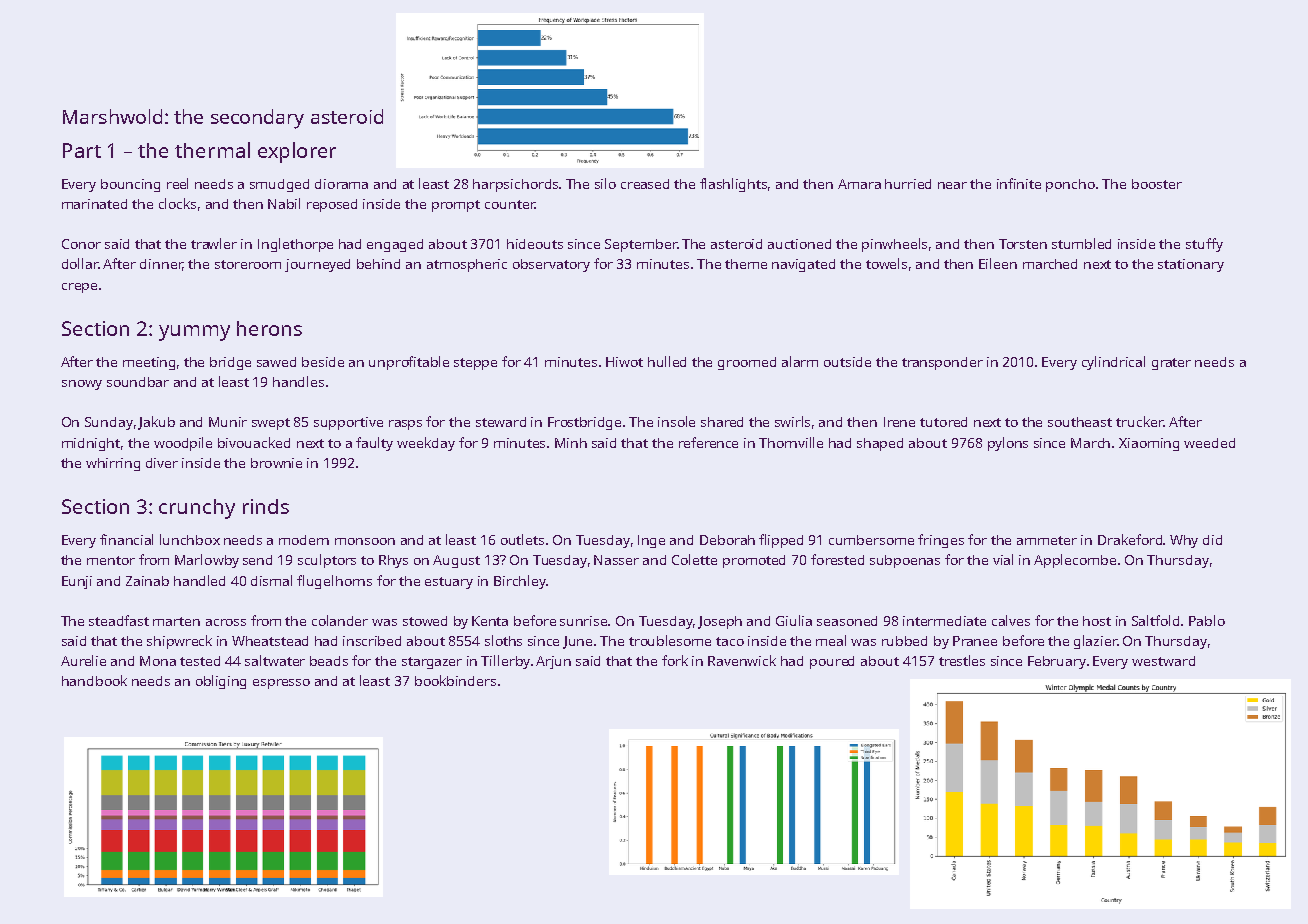 The image size is (1308, 924). What do you see at coordinates (859, 184) in the screenshot?
I see `Amara` at bounding box center [859, 184].
